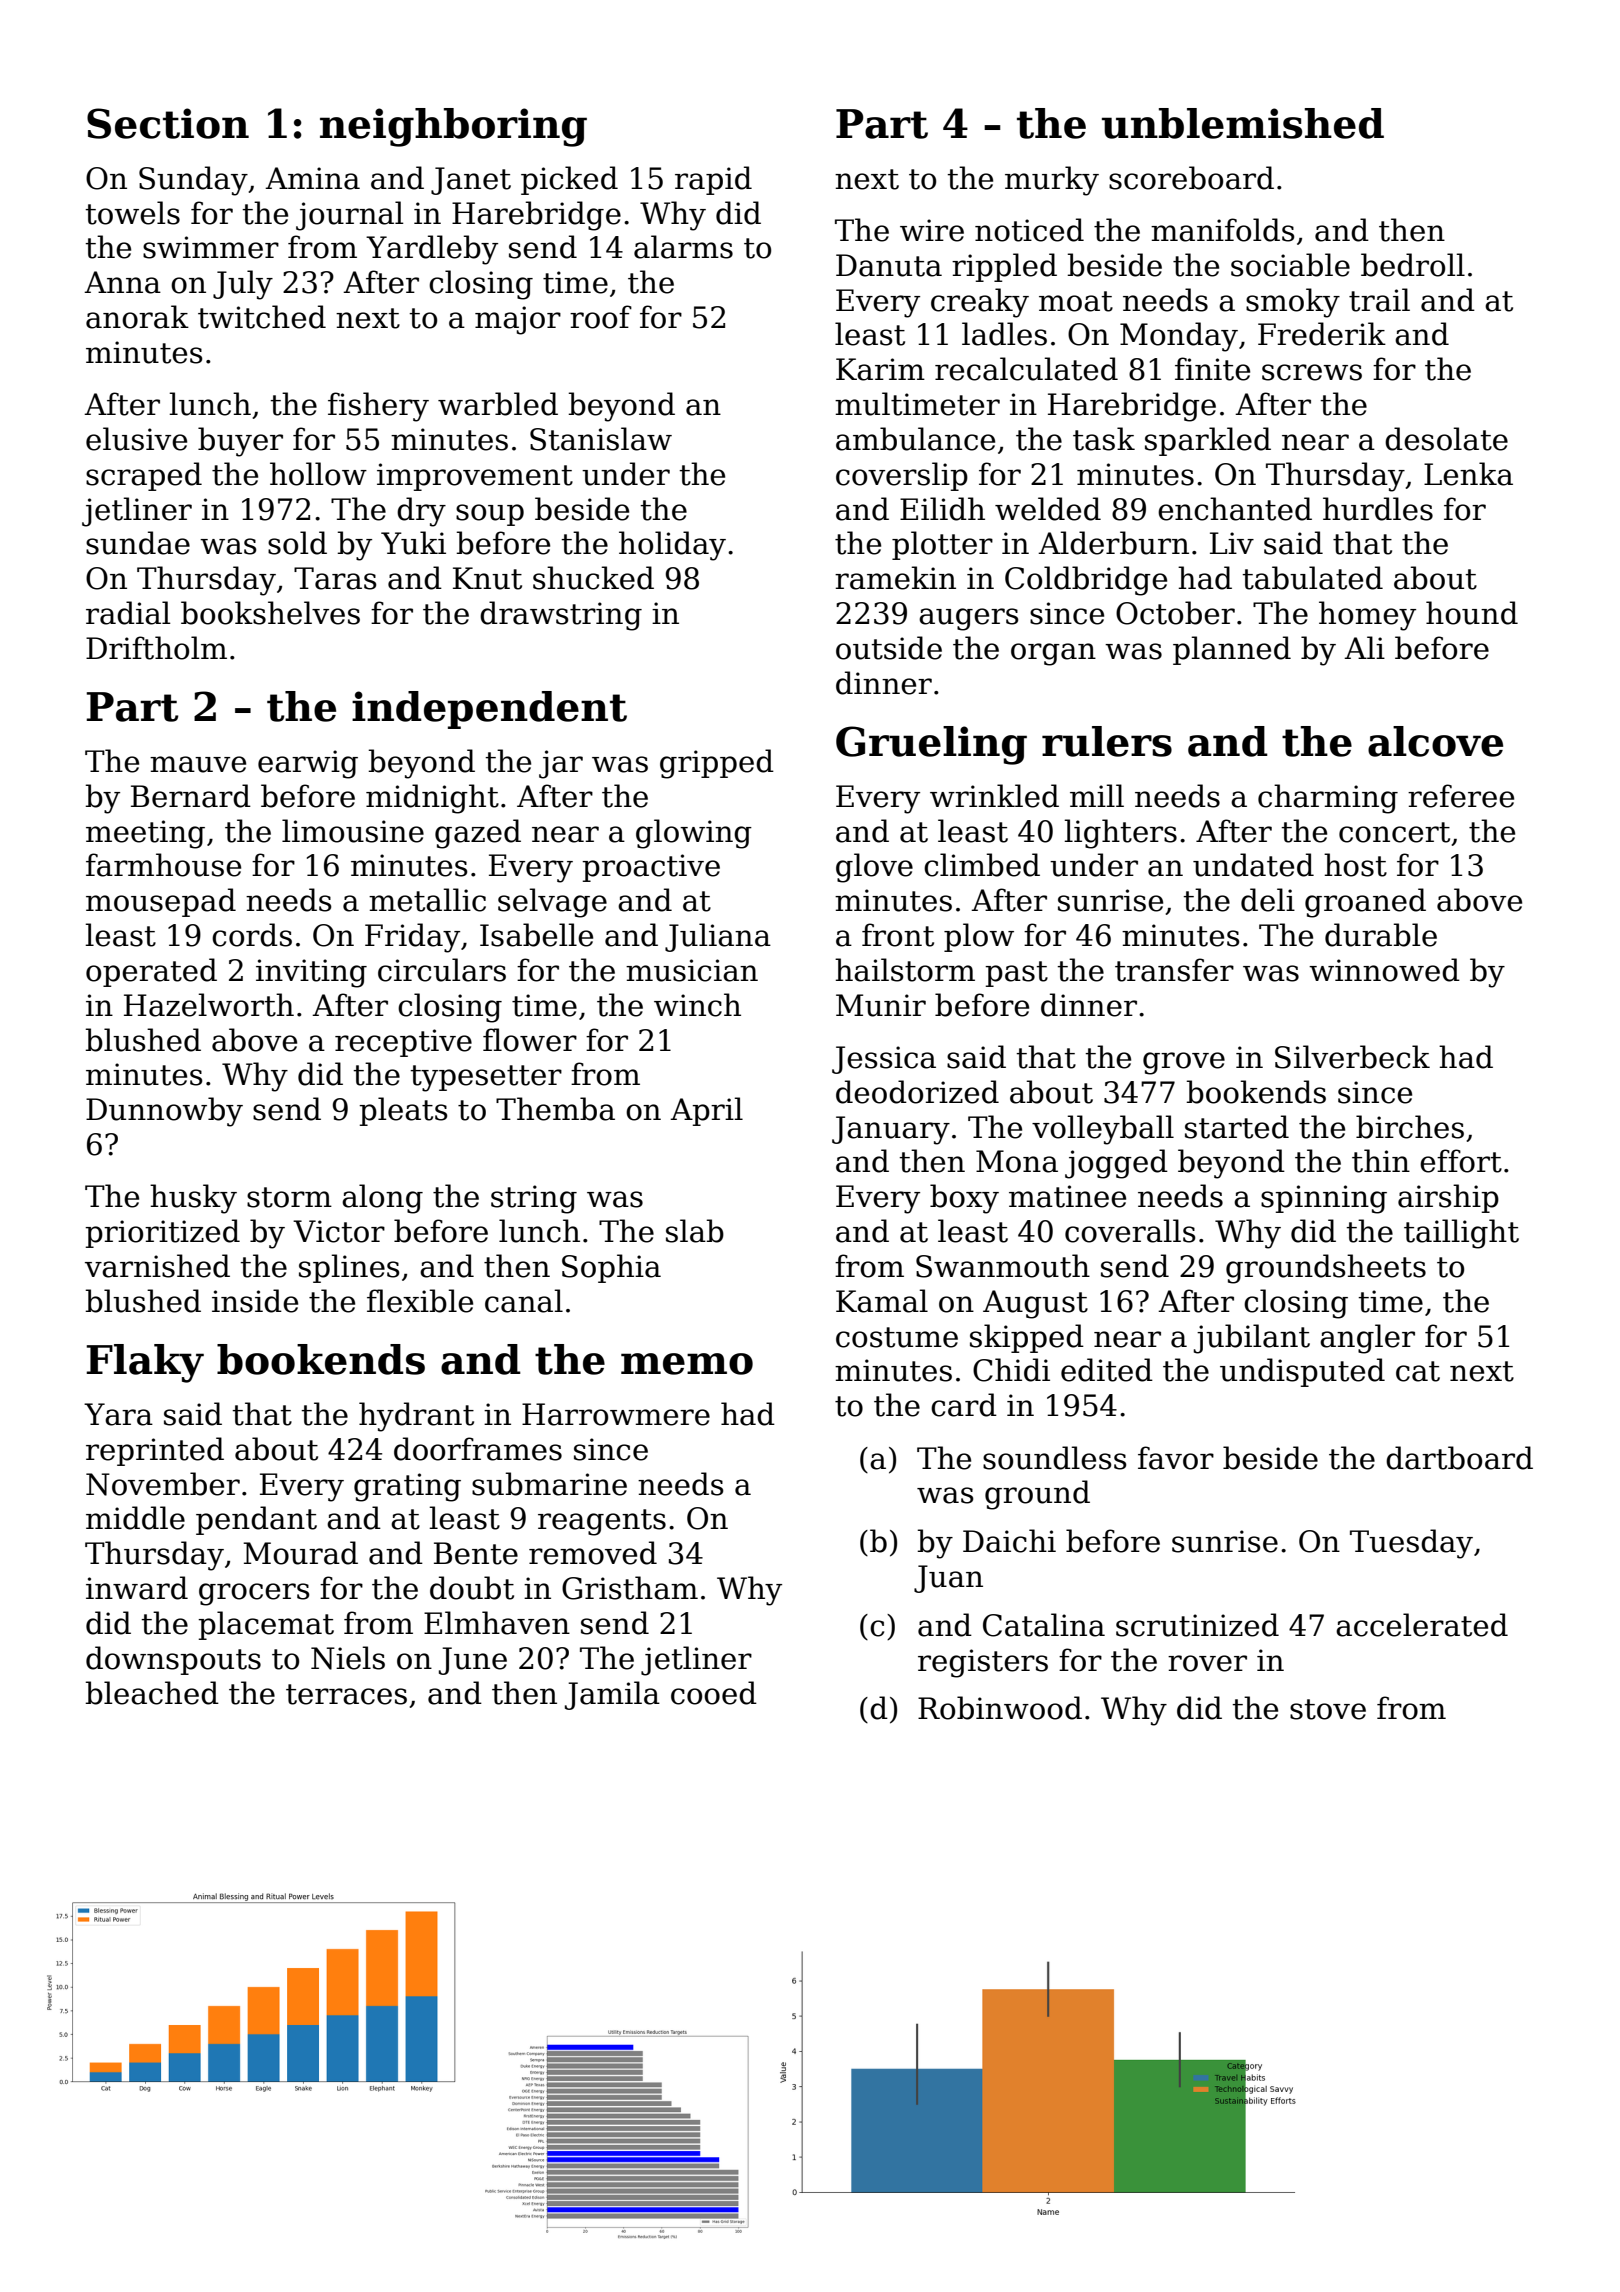  Describe the element at coordinates (1243, 123) in the document. I see `unblemished` at that location.
